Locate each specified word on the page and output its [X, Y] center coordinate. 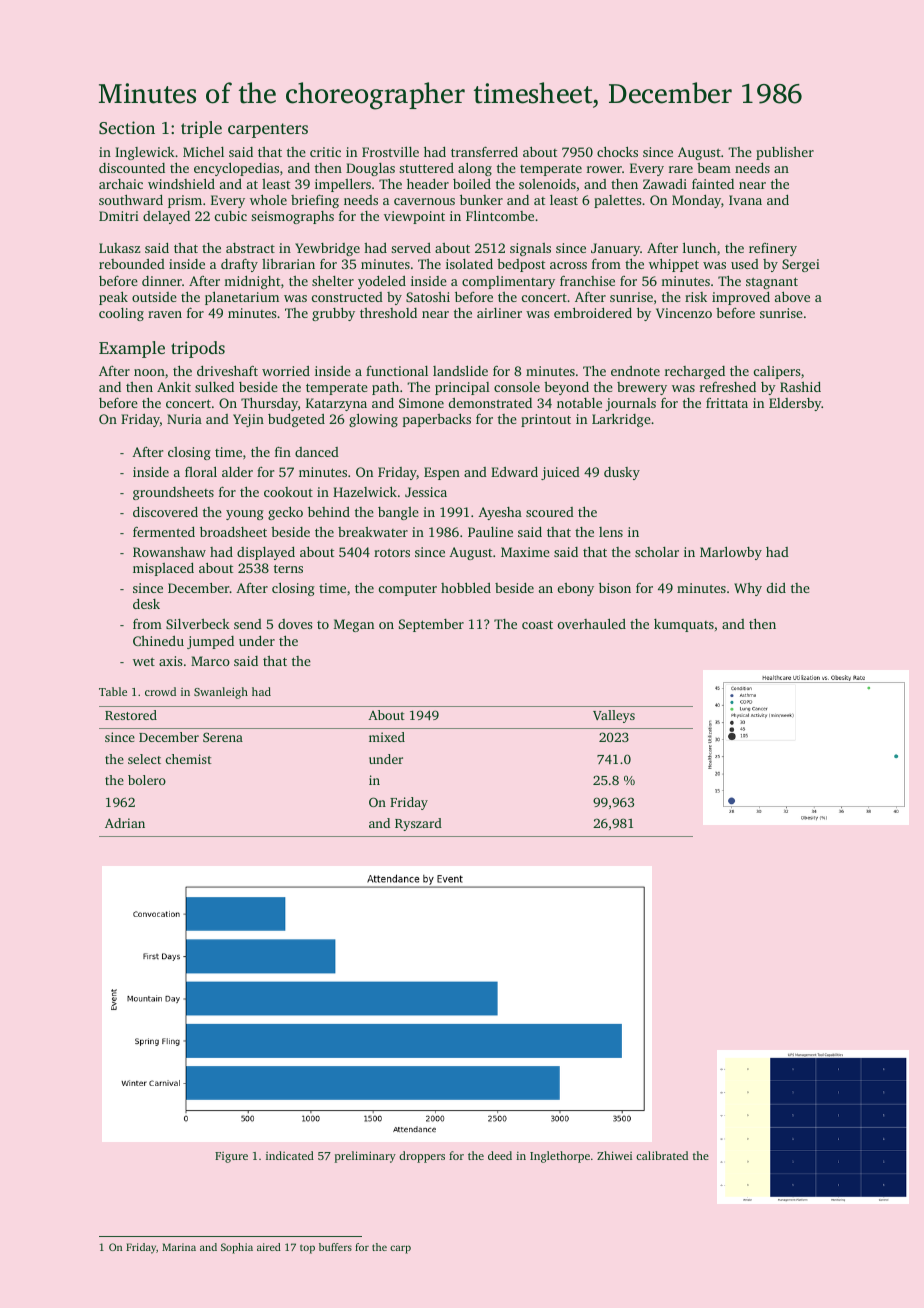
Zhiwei [614, 1155]
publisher [785, 153]
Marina [179, 1247]
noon [149, 372]
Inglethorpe [560, 1157]
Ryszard [418, 824]
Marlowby [731, 553]
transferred [484, 151]
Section [127, 128]
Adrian [125, 823]
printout [546, 420]
